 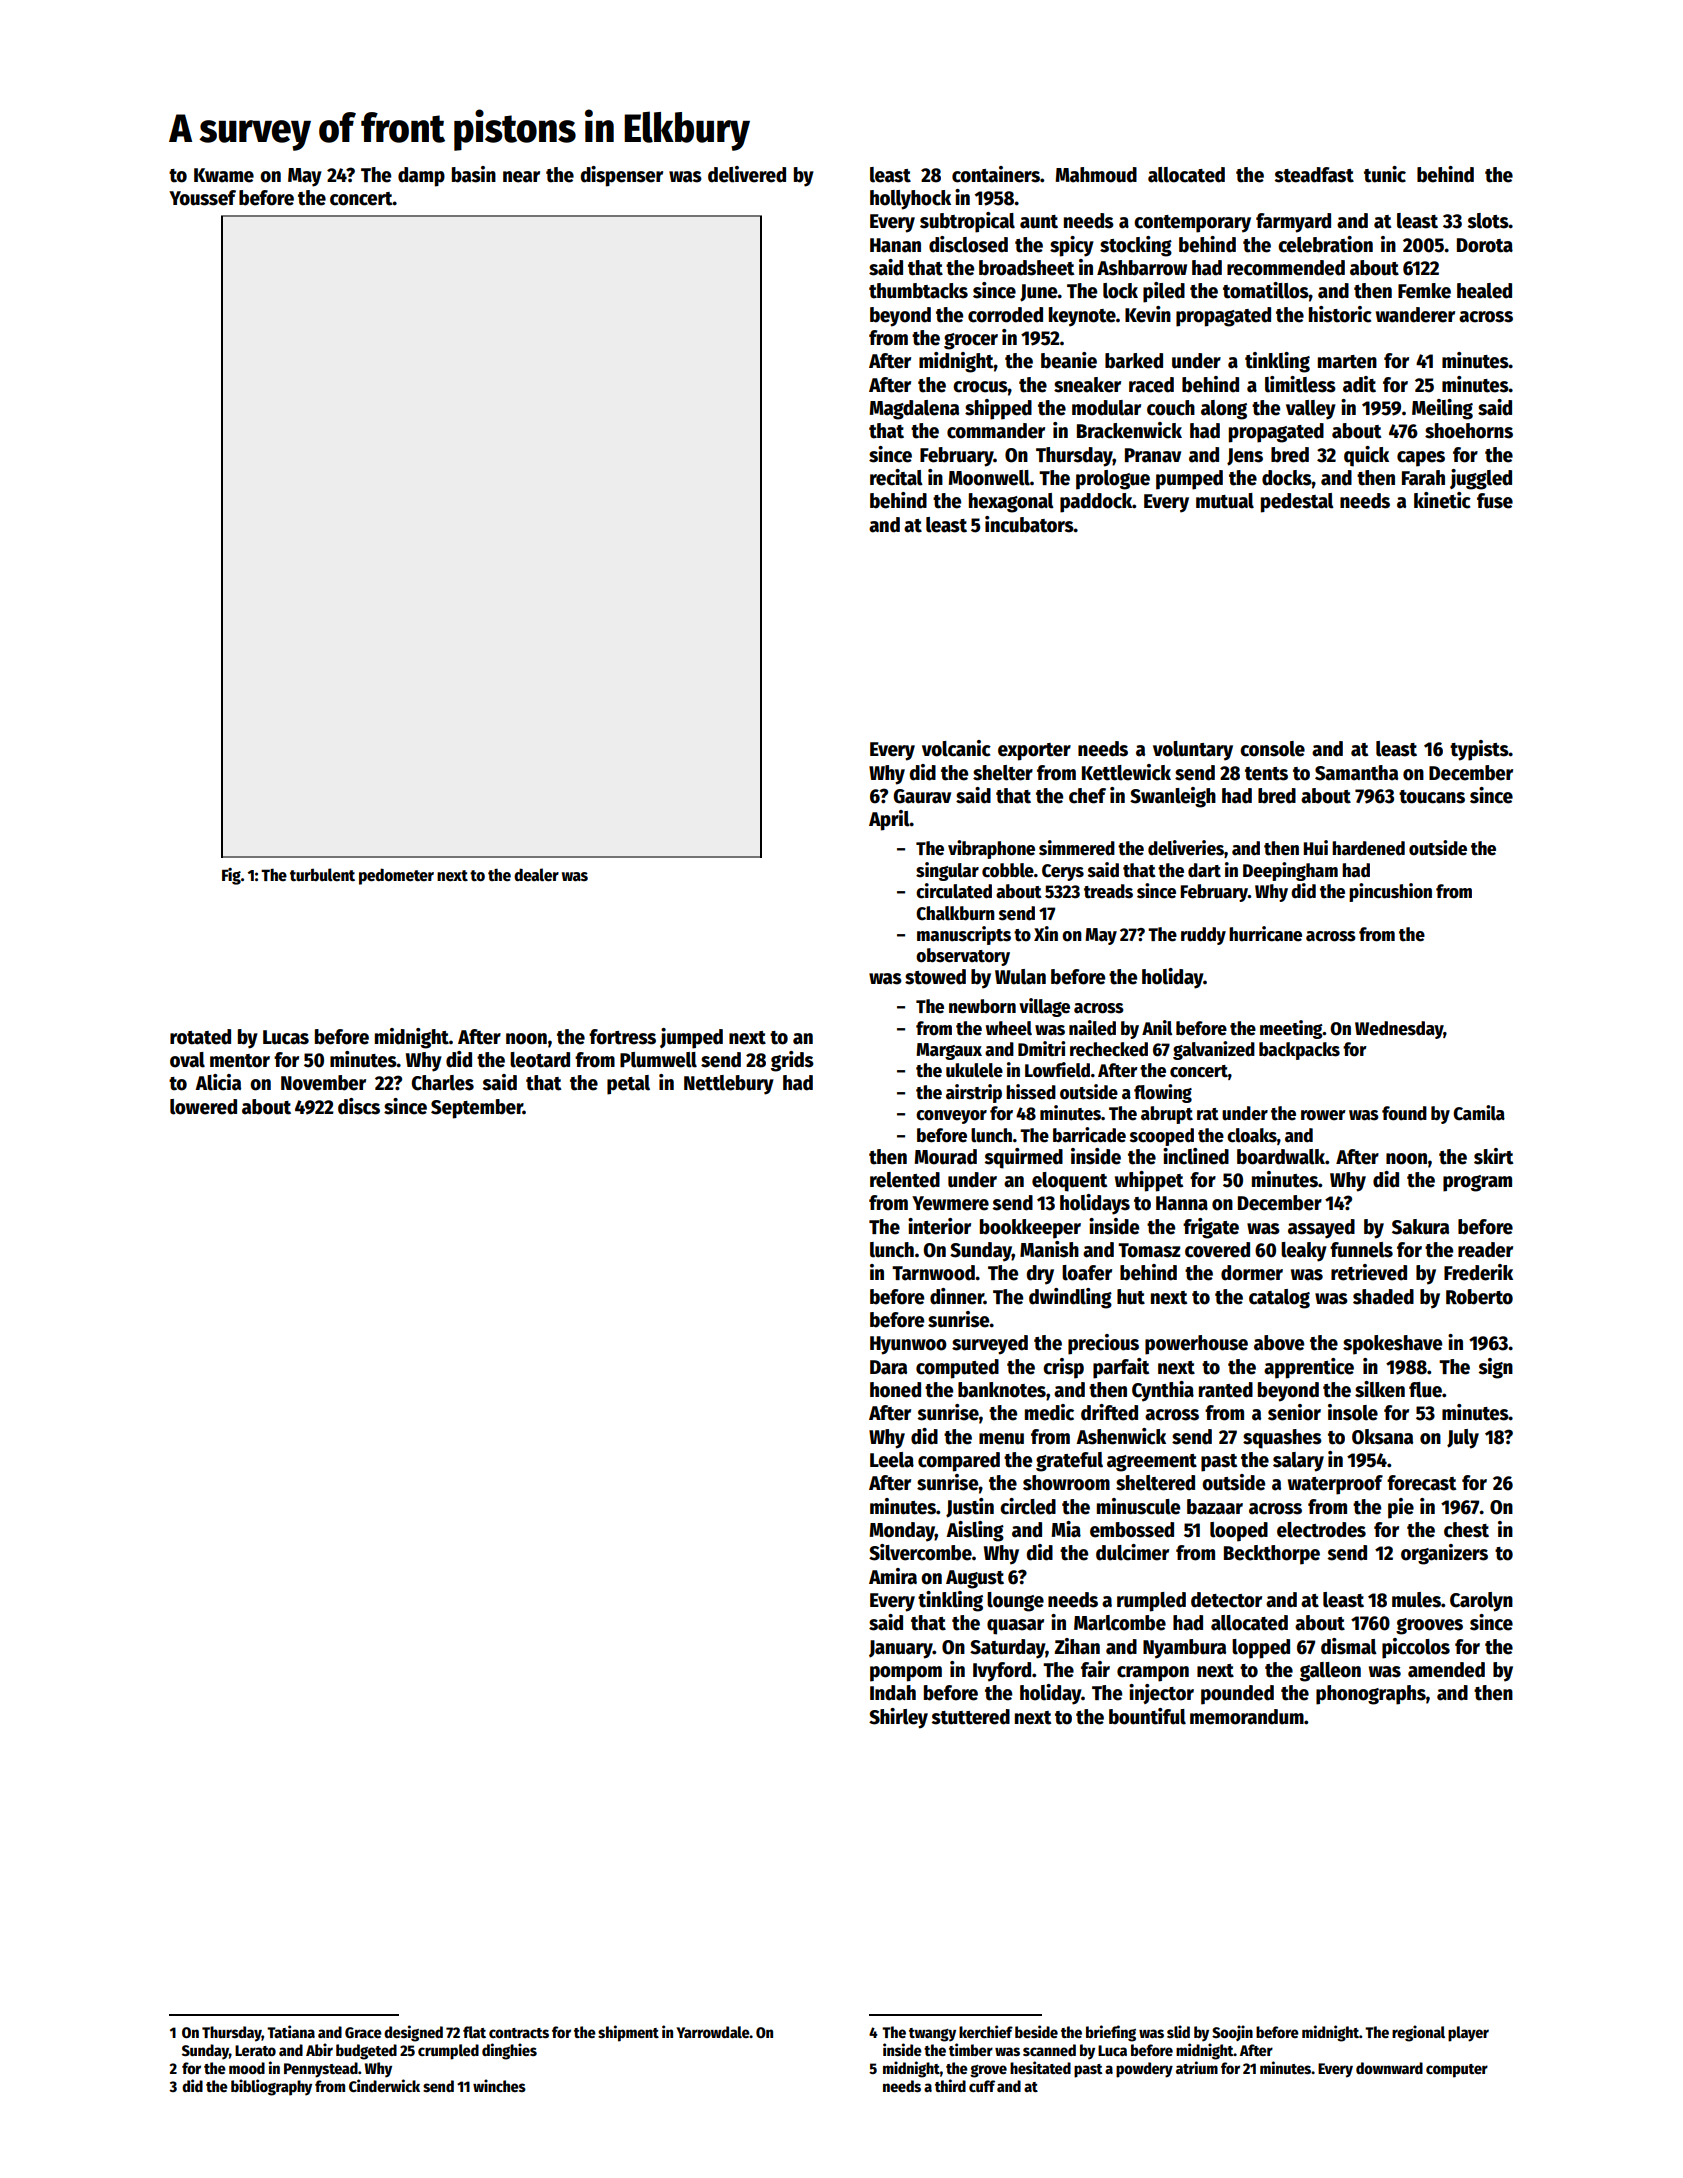 I want to click on delivered, so click(x=747, y=174).
